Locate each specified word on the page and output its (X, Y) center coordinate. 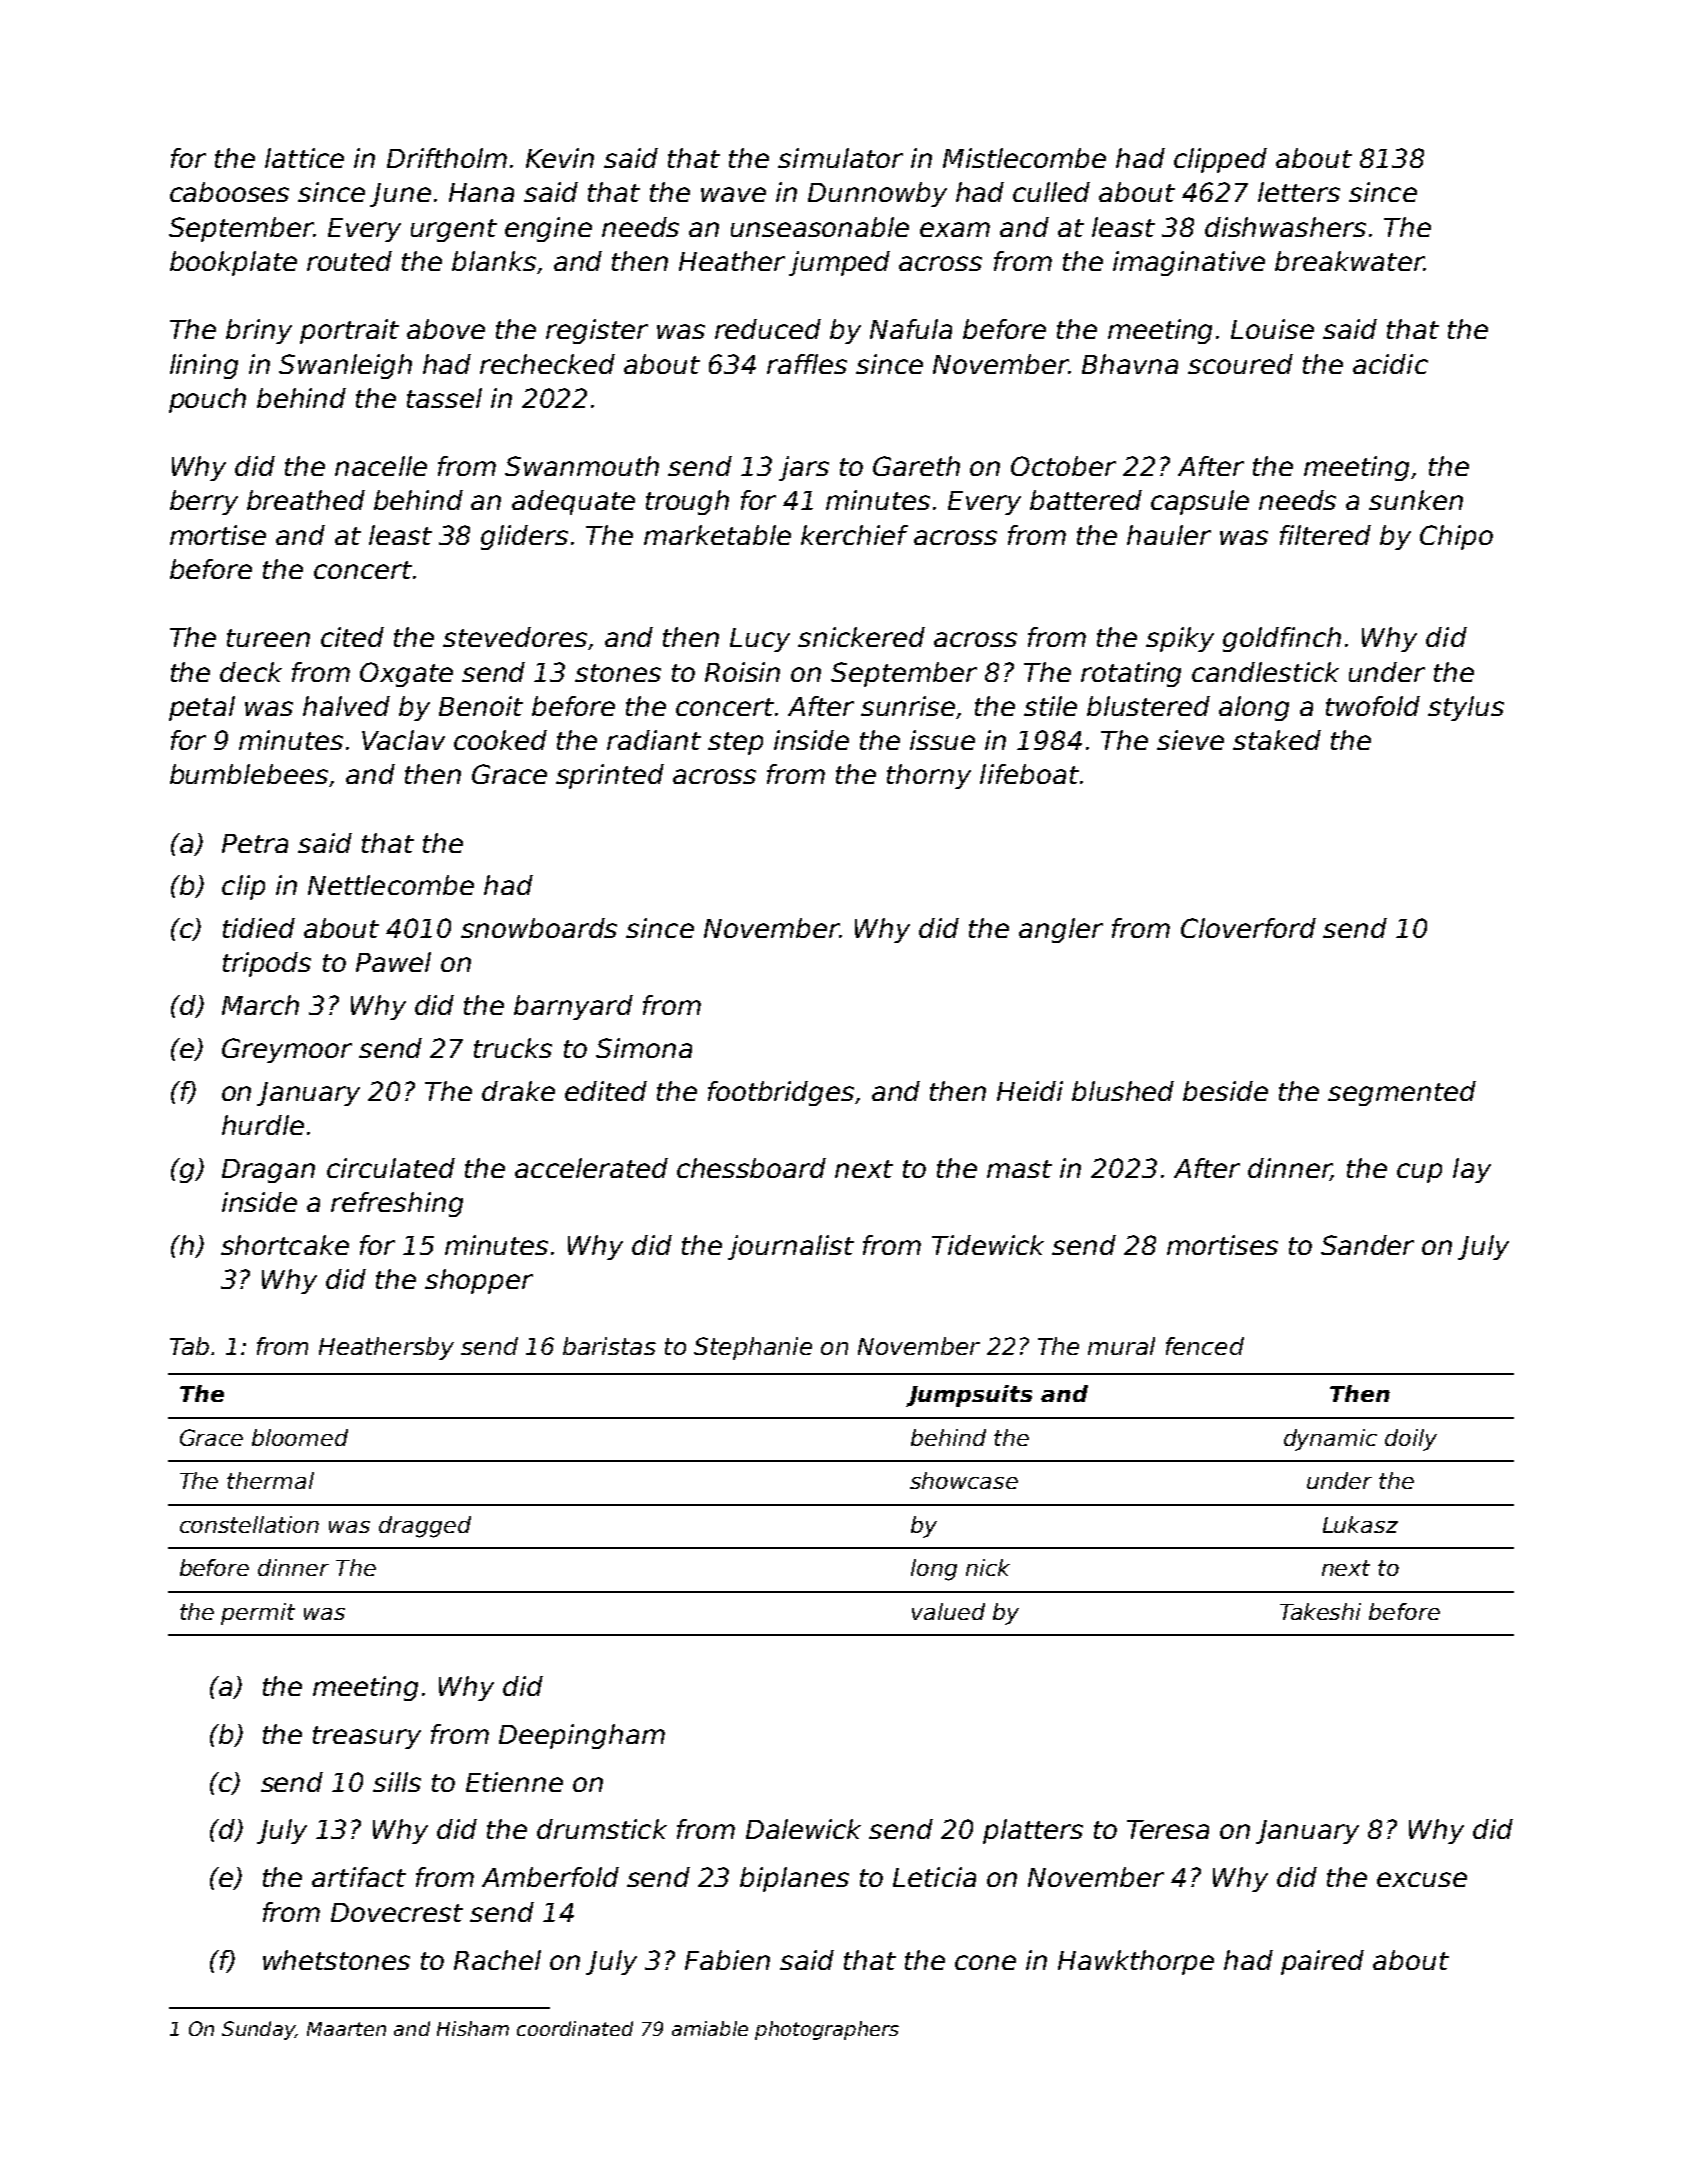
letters (1299, 192)
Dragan (268, 1171)
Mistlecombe (1024, 158)
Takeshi (1320, 1611)
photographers (827, 2030)
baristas (609, 1346)
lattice (304, 158)
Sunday (258, 2030)
